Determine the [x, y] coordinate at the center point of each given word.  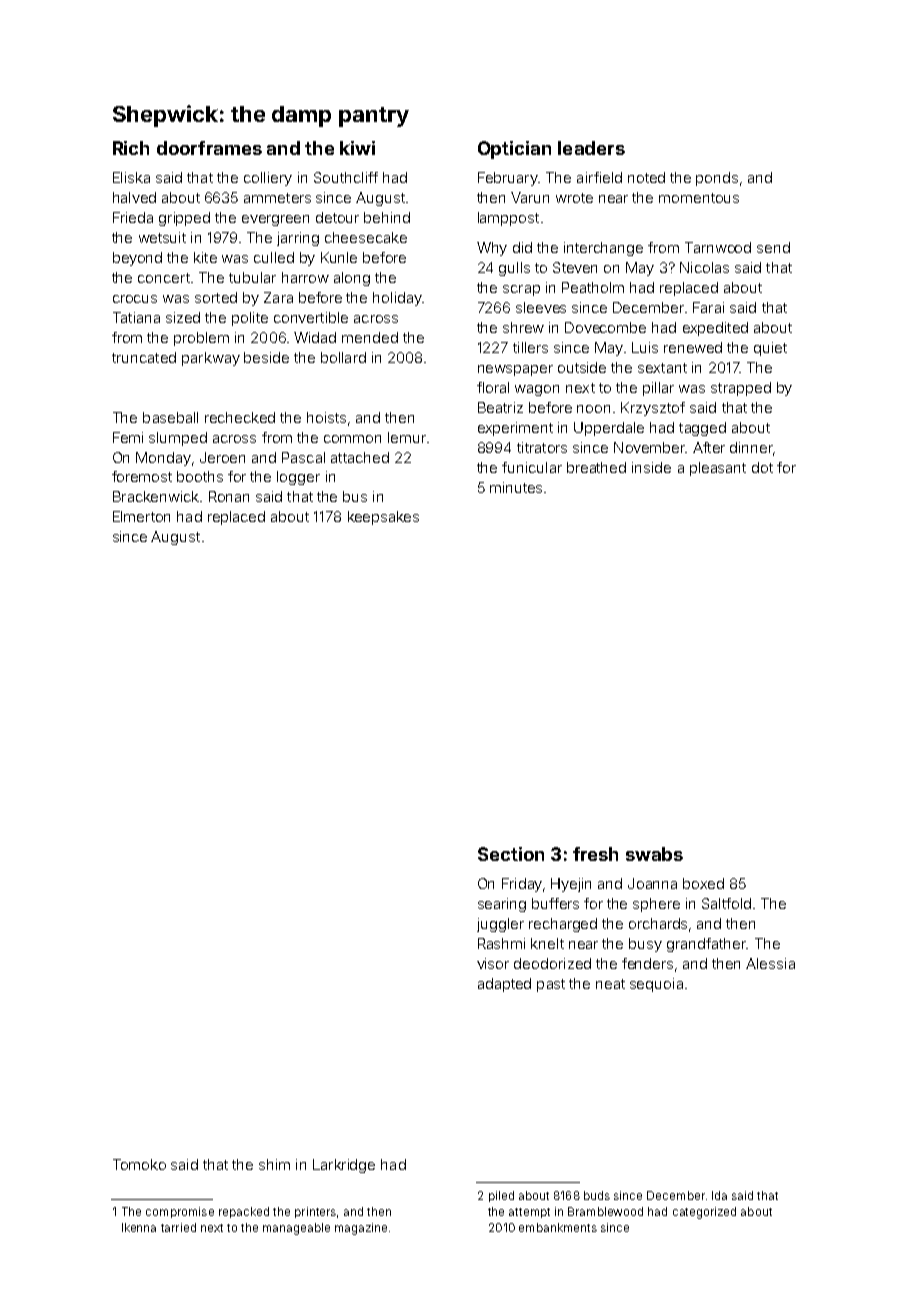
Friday [522, 885]
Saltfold [726, 903]
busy [645, 945]
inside [651, 467]
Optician [514, 150]
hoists [326, 417]
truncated [144, 357]
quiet [770, 349]
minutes [516, 487]
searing [502, 905]
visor [493, 963]
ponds [717, 179]
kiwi [357, 148]
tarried [178, 1227]
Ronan [229, 496]
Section [511, 854]
